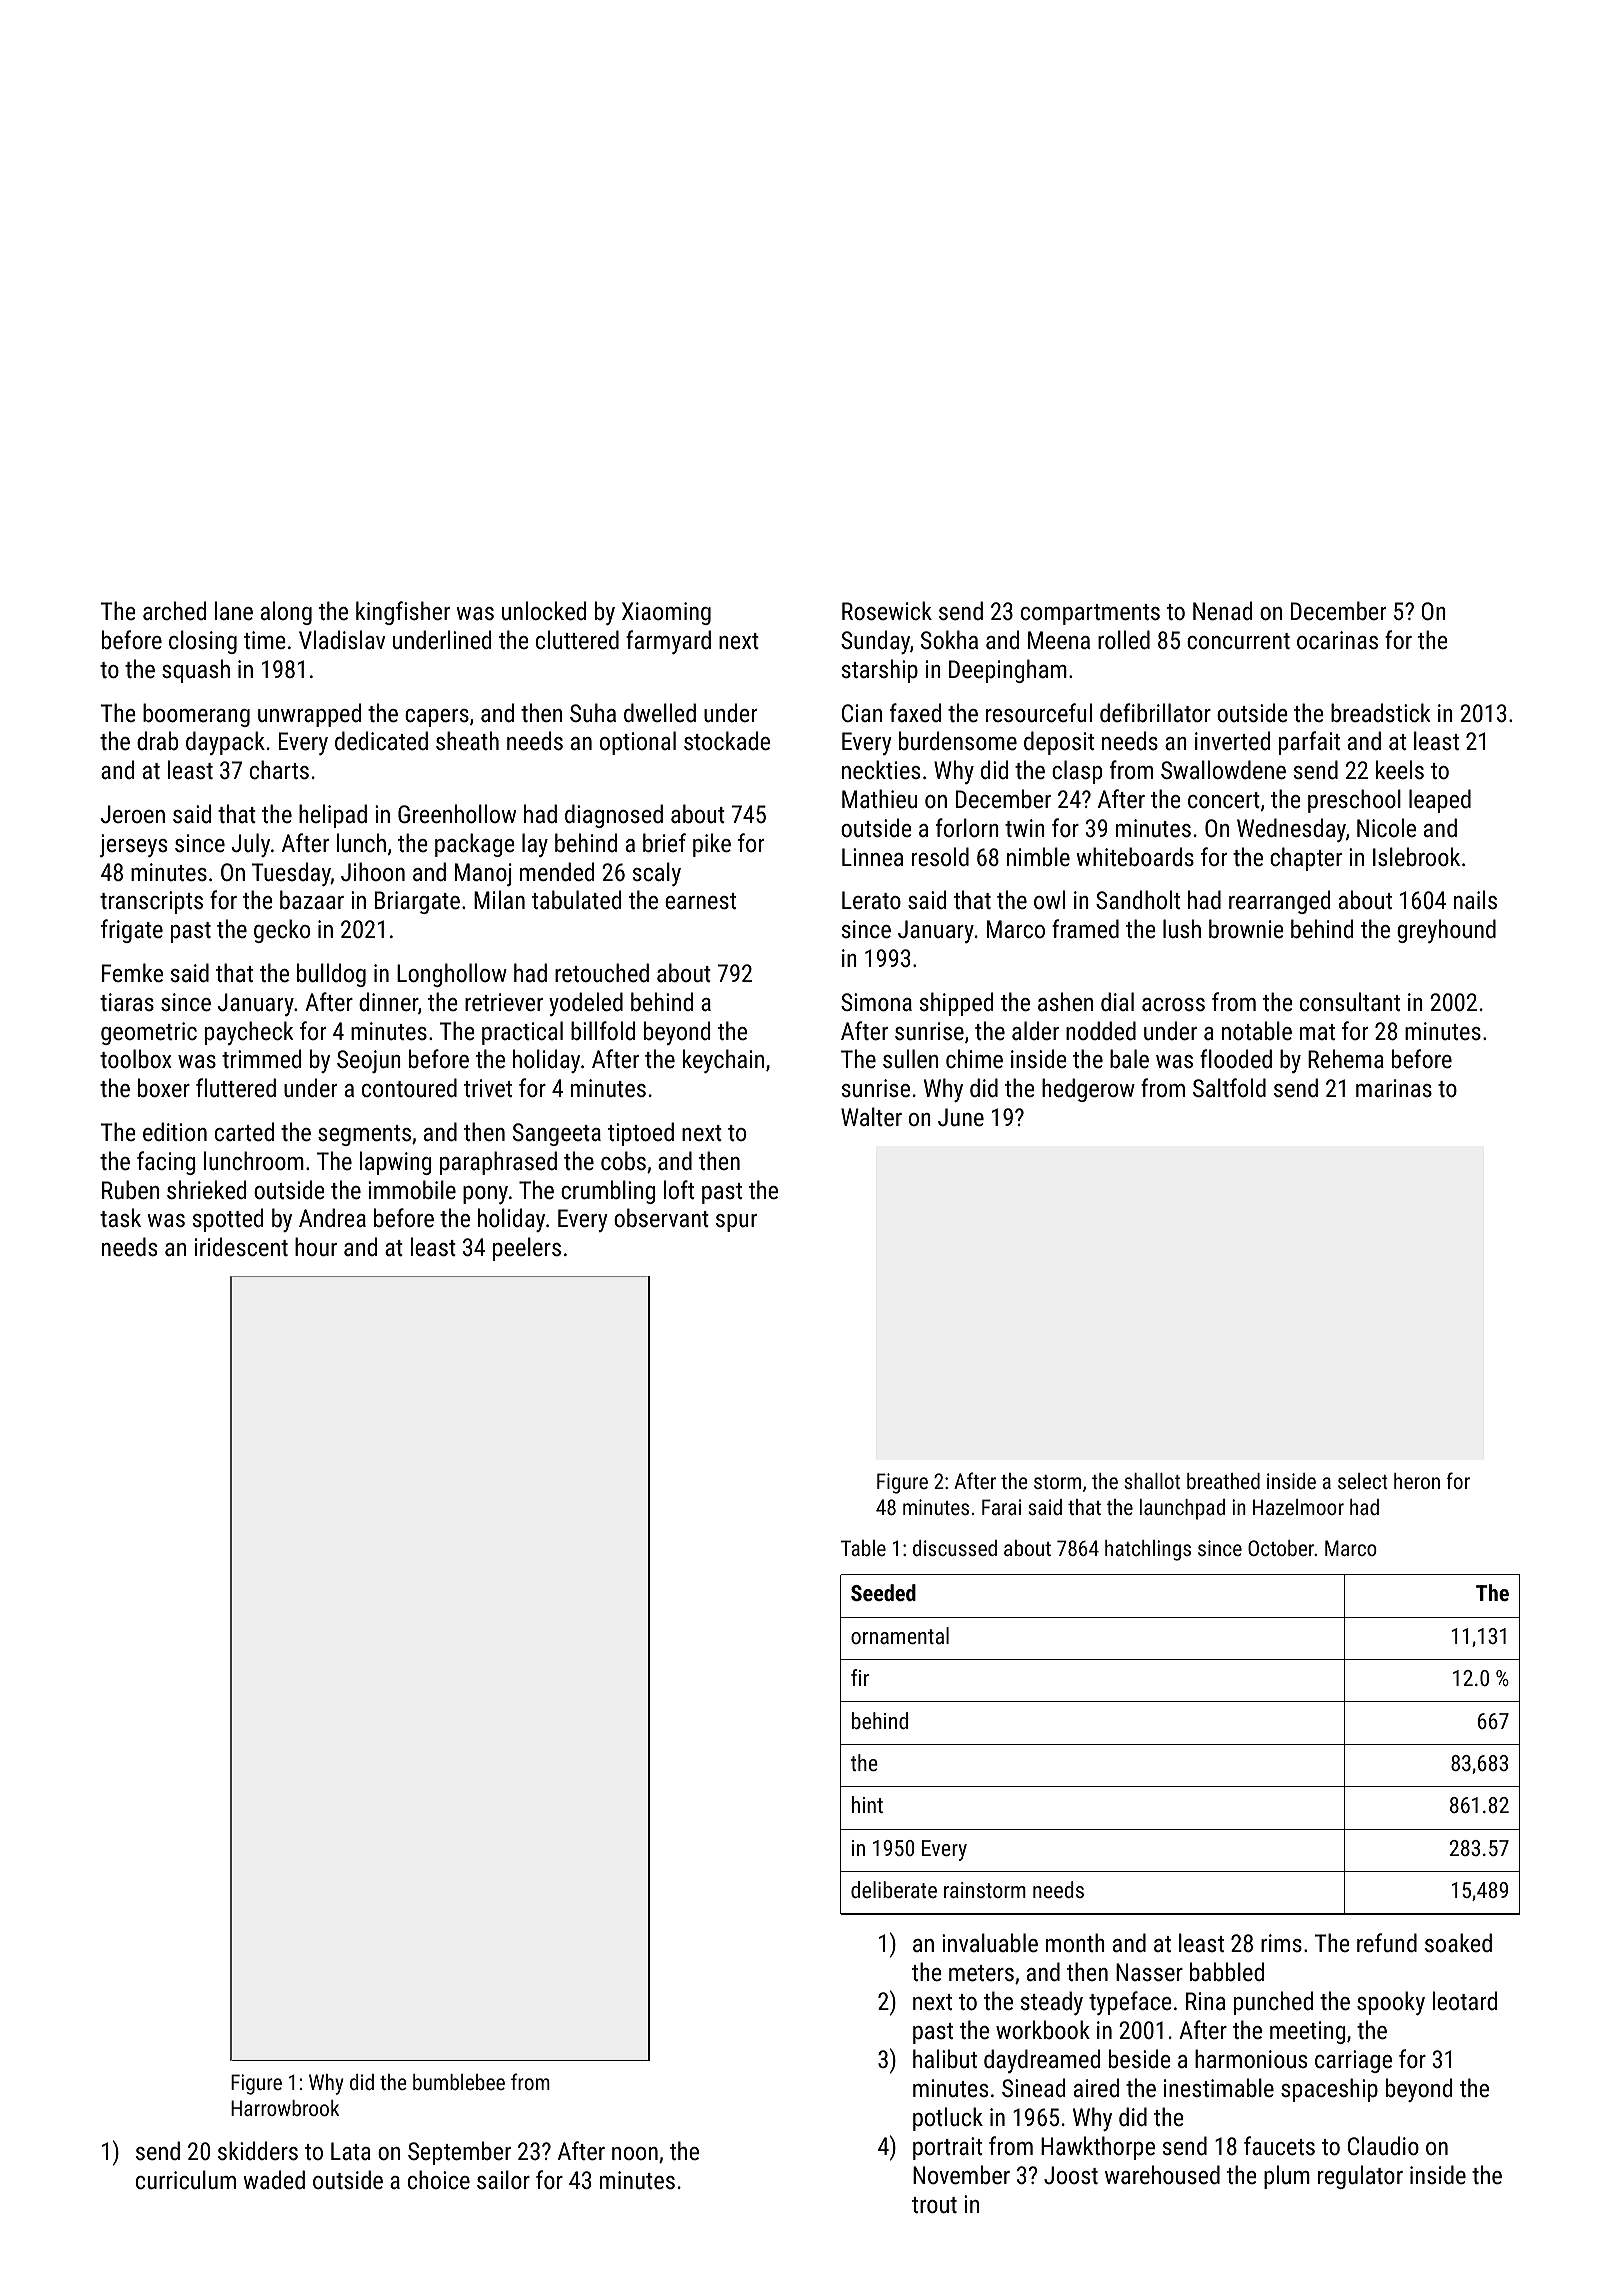 The image size is (1620, 2292). I want to click on select, so click(1363, 1481).
